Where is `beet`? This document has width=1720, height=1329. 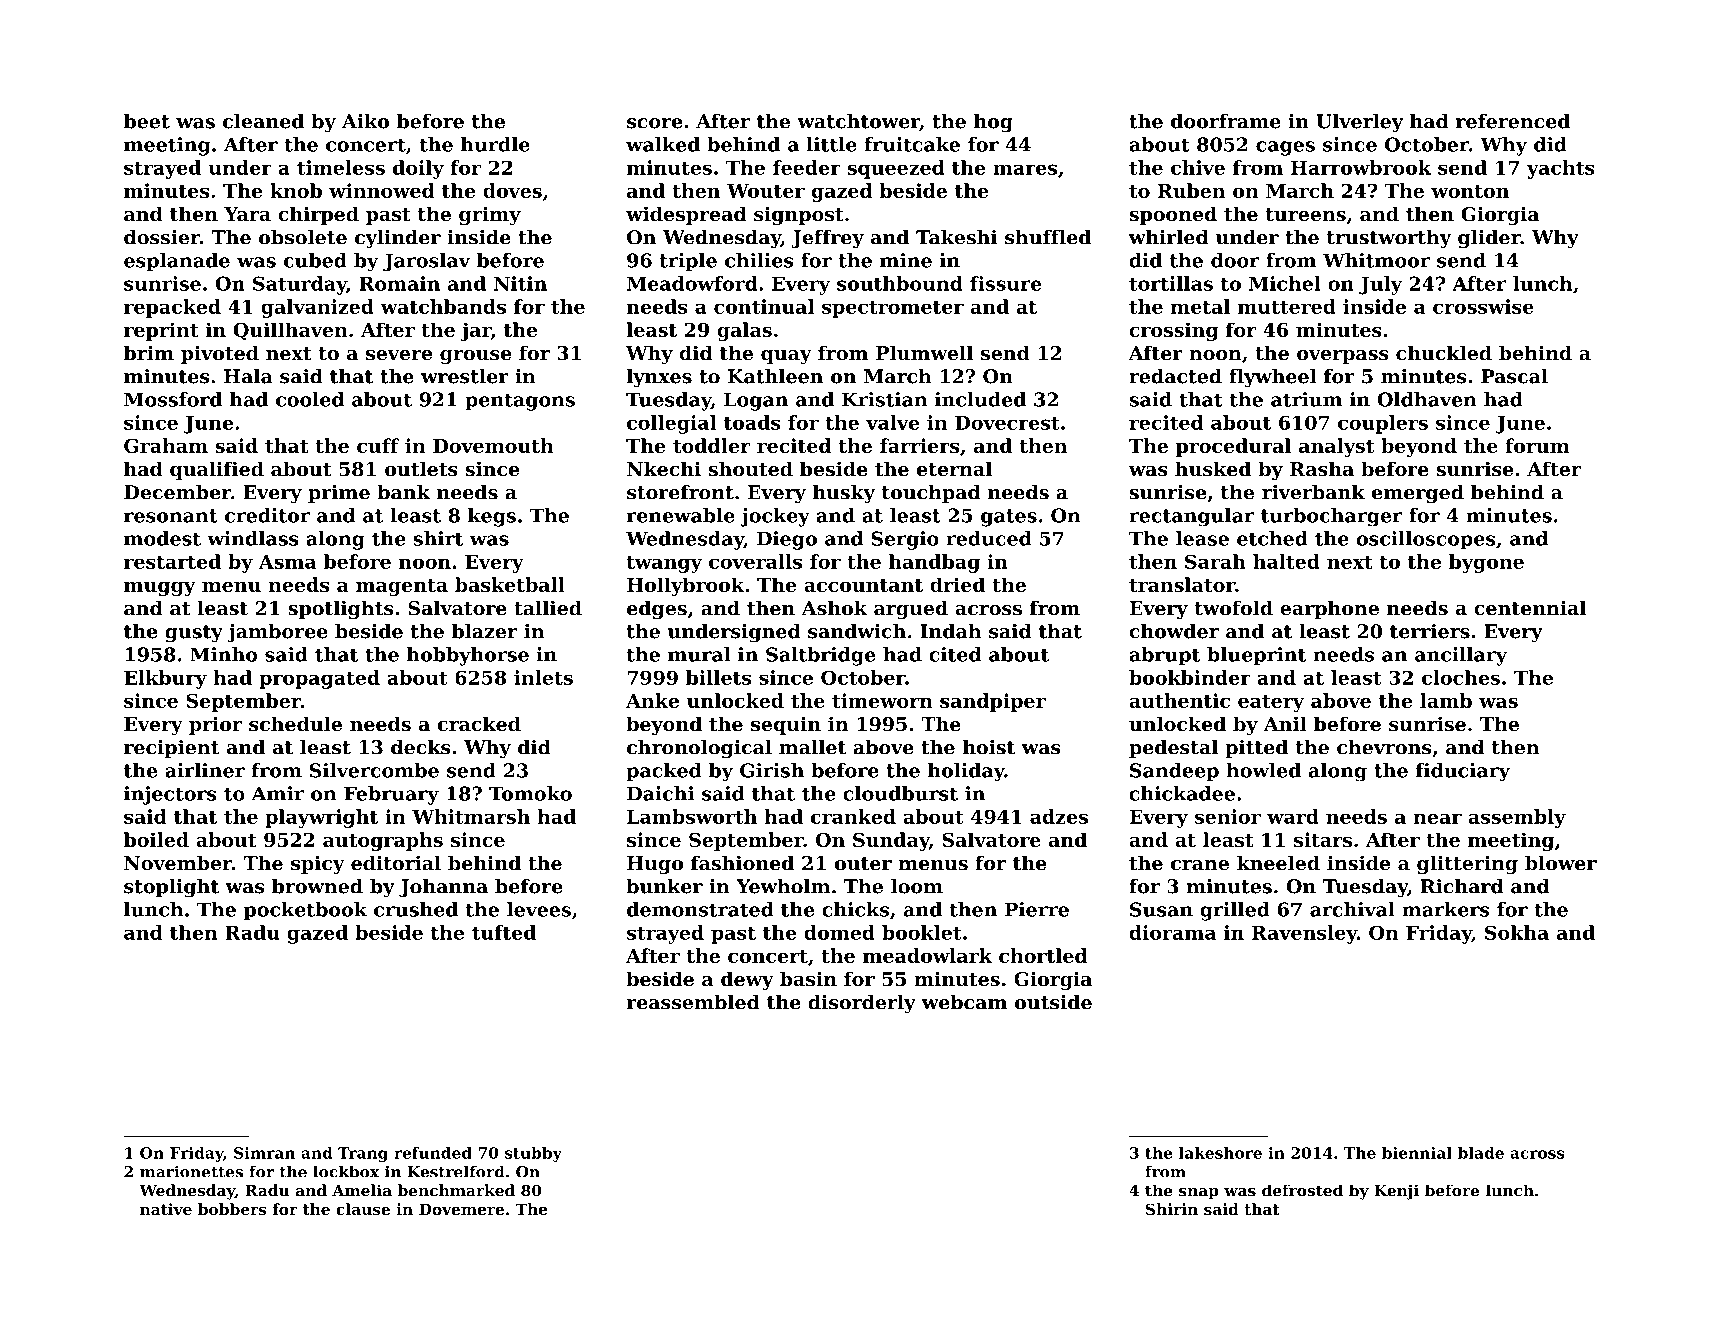 beet is located at coordinates (147, 121).
